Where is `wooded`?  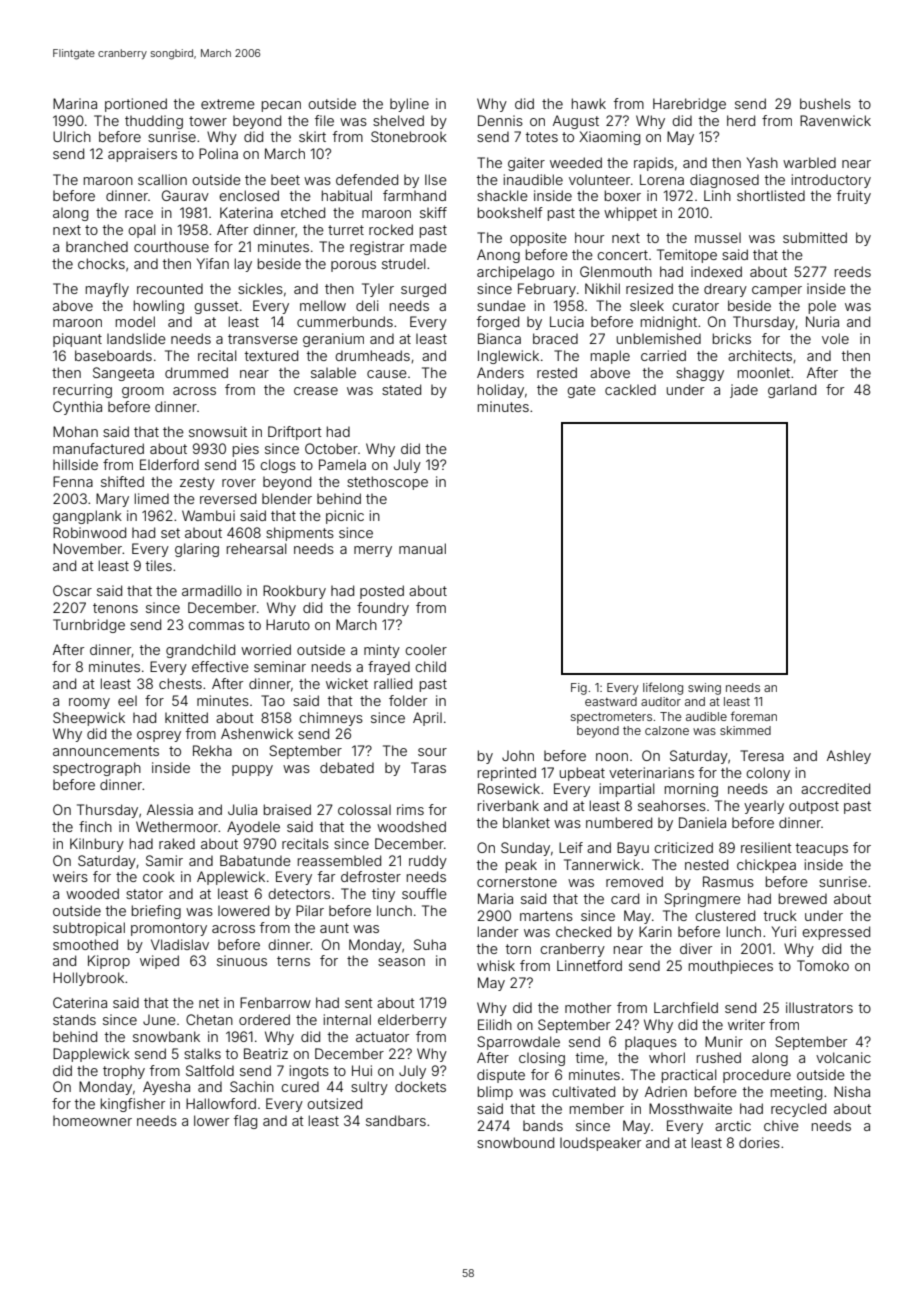
wooded is located at coordinates (92, 893).
